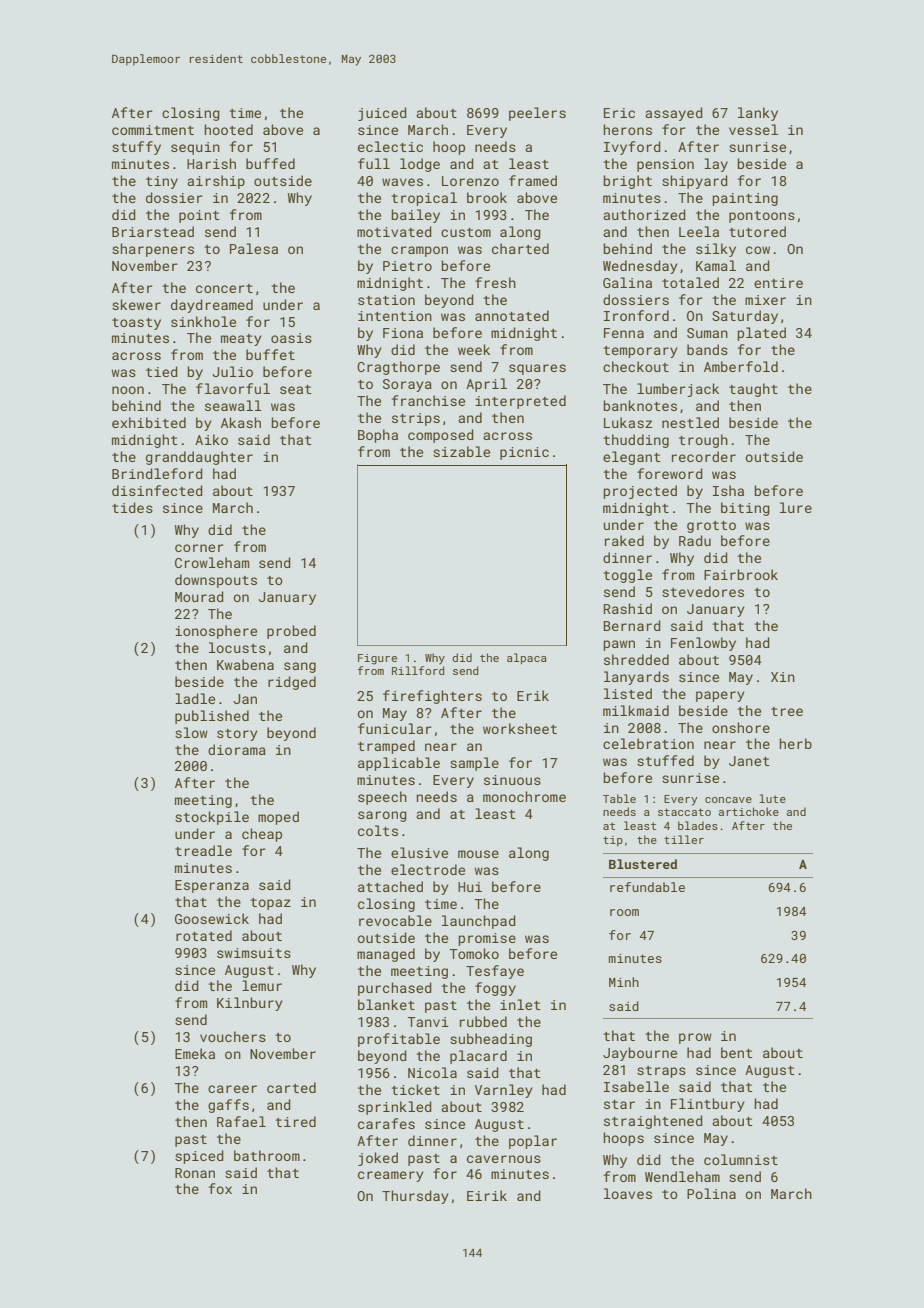  What do you see at coordinates (736, 1052) in the screenshot?
I see `bent` at bounding box center [736, 1052].
